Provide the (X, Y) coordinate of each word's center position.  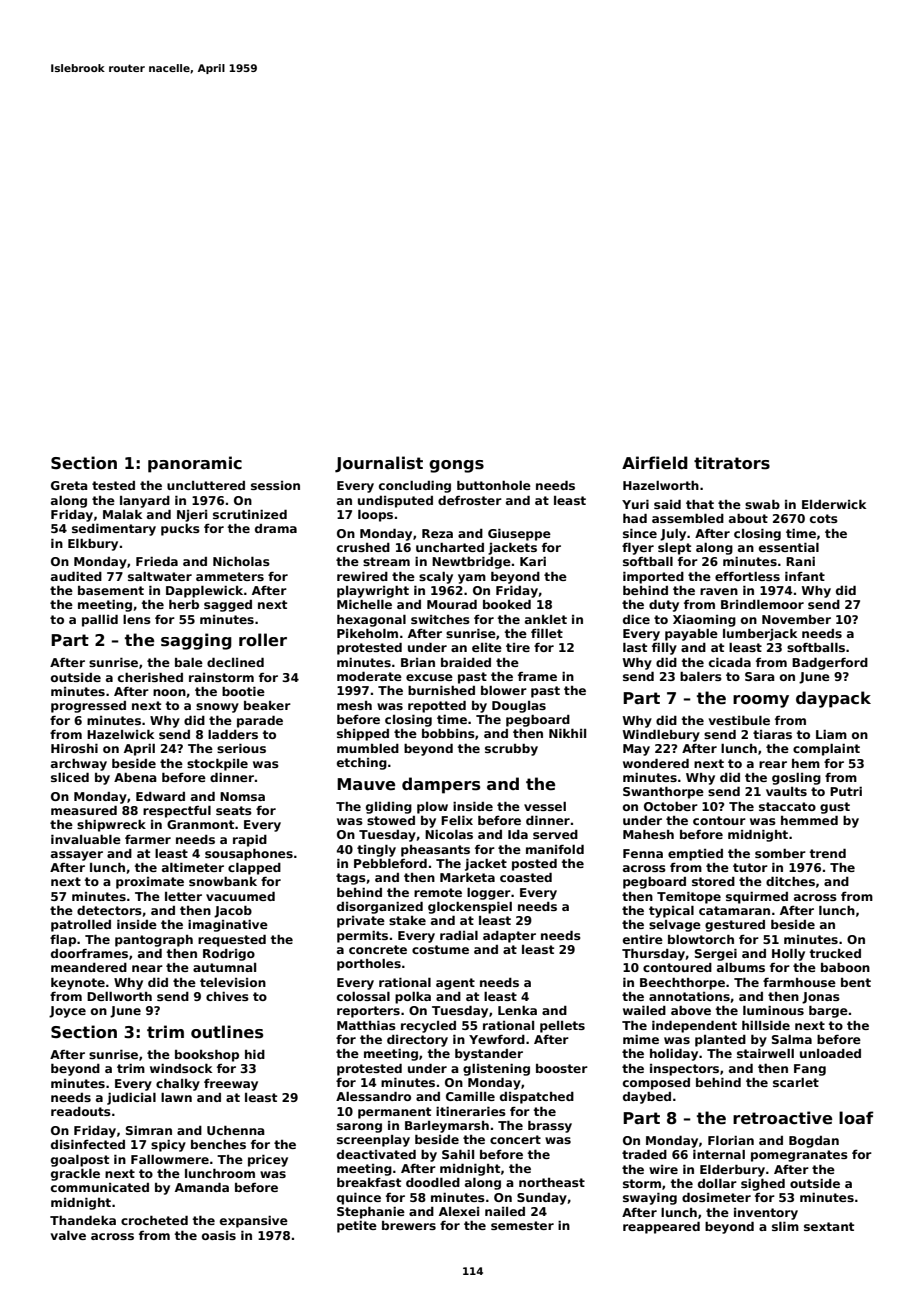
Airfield (655, 463)
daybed (647, 1098)
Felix (457, 820)
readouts (81, 1111)
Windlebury (661, 736)
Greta (69, 485)
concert (515, 1139)
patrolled (81, 926)
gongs (456, 466)
